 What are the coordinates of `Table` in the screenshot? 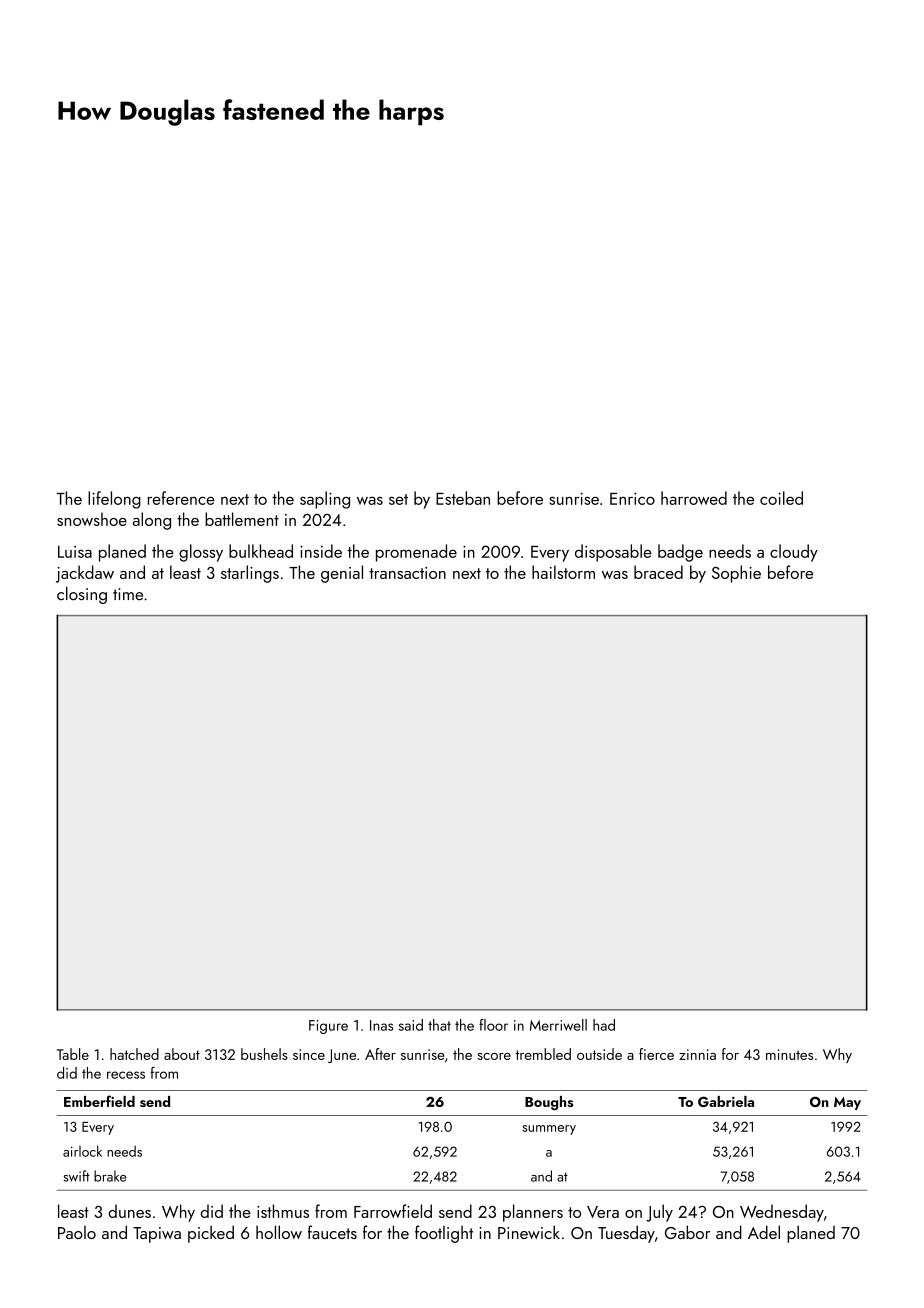 It's located at (73, 1054).
